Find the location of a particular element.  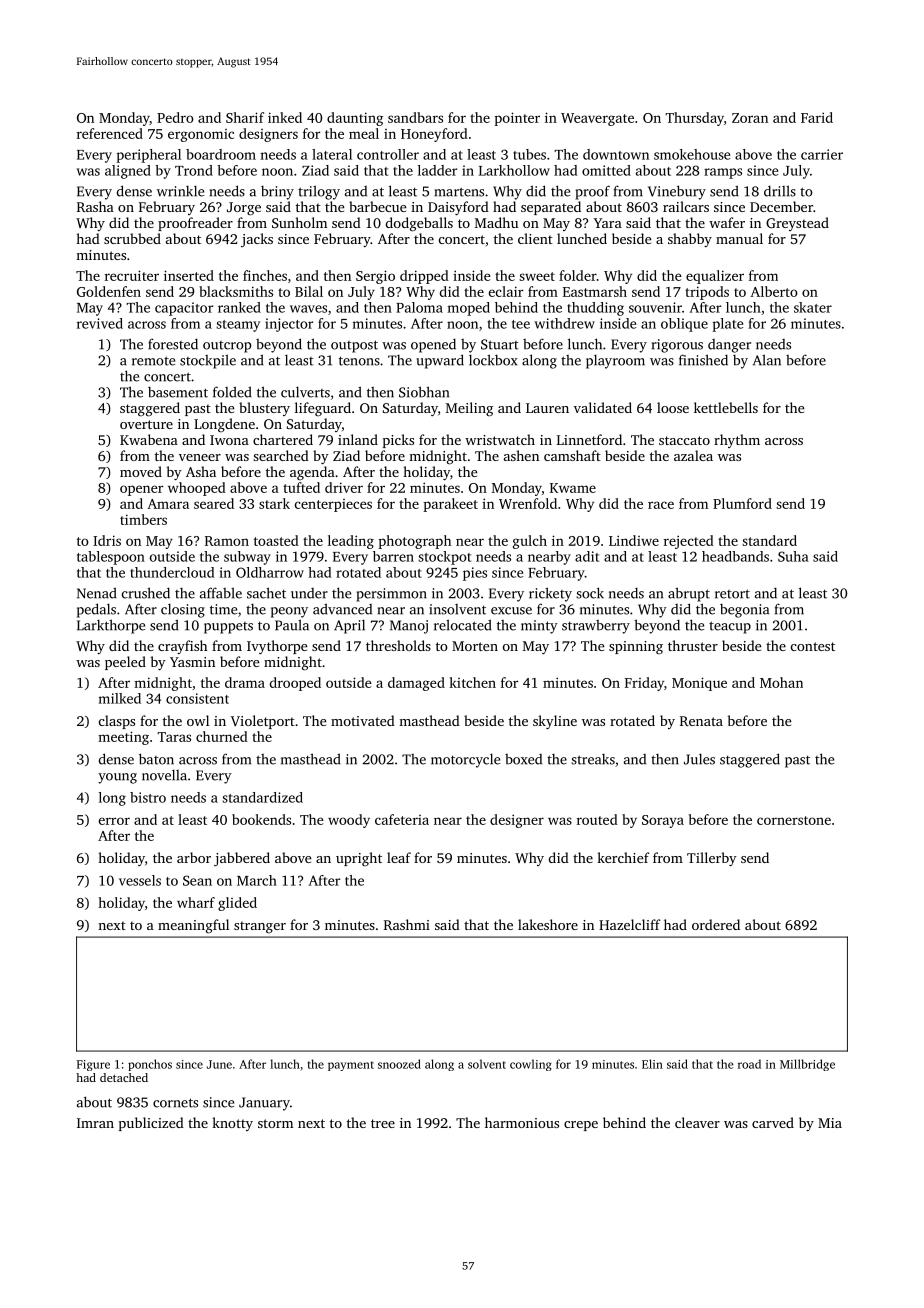

meaningful is located at coordinates (193, 926).
